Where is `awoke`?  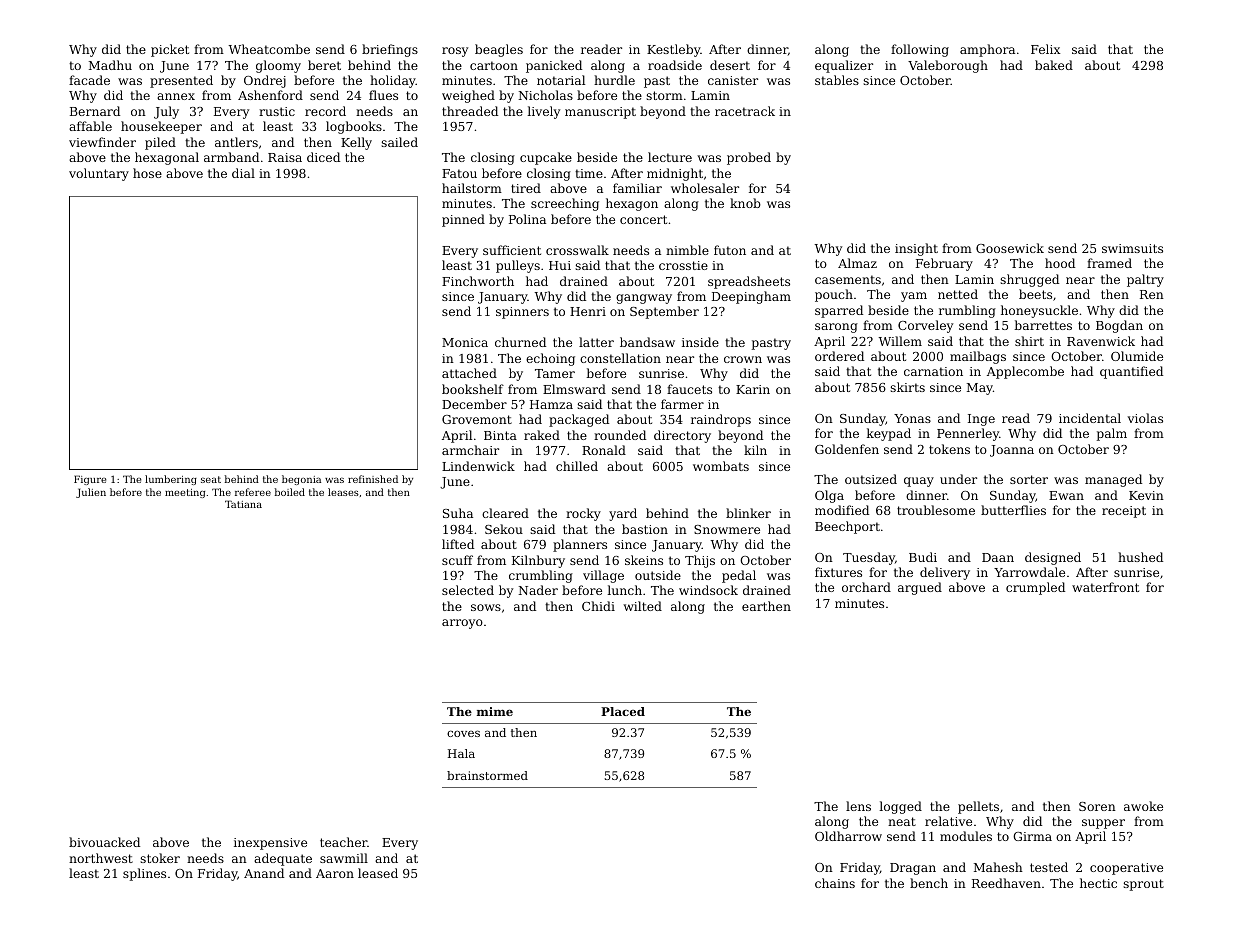
awoke is located at coordinates (1143, 806).
